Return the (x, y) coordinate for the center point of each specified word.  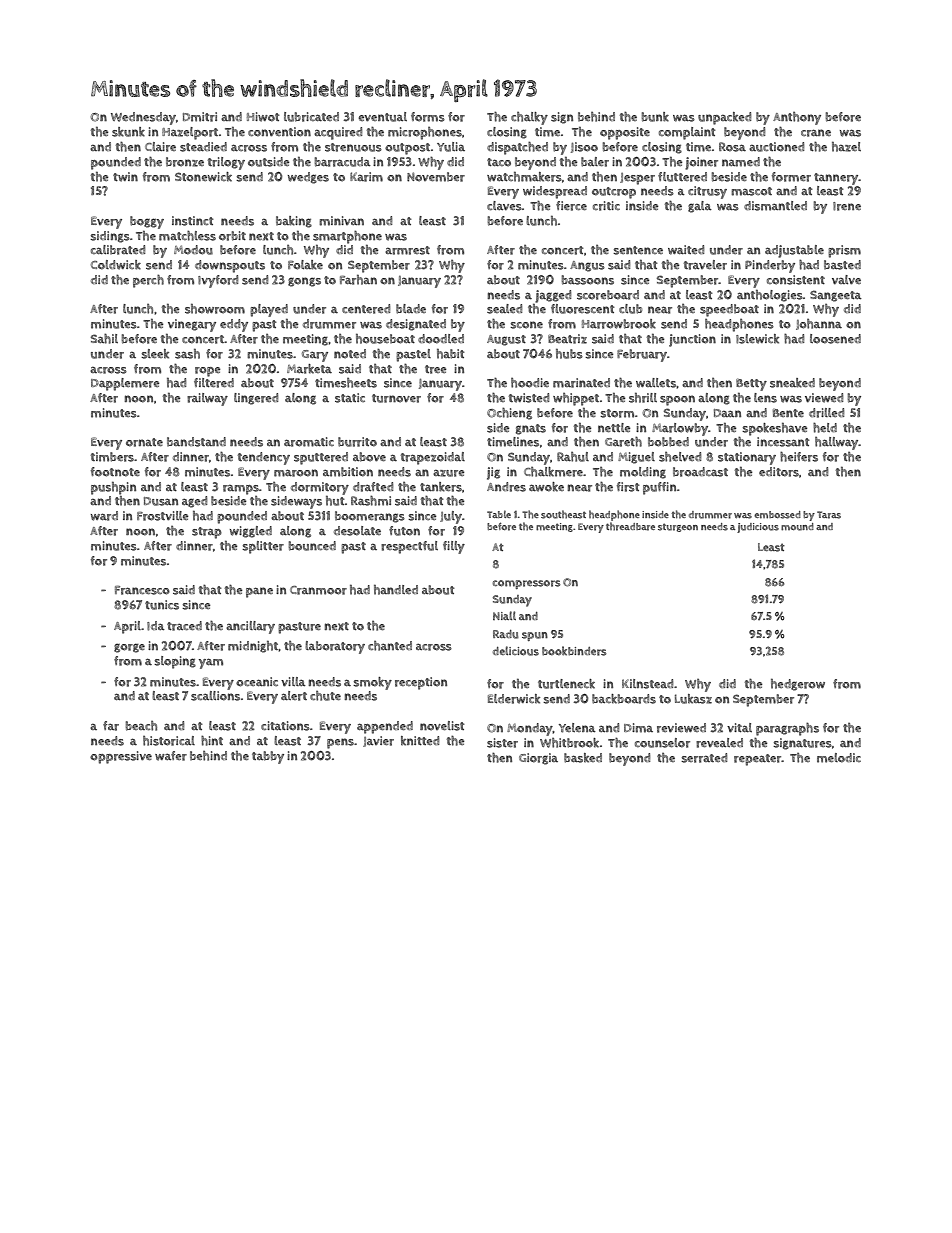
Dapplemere (125, 384)
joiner (701, 163)
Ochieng (509, 414)
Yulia (451, 147)
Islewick (757, 339)
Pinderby (770, 266)
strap (207, 533)
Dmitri (200, 117)
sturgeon (678, 527)
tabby (268, 757)
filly (454, 547)
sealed (504, 309)
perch (148, 281)
